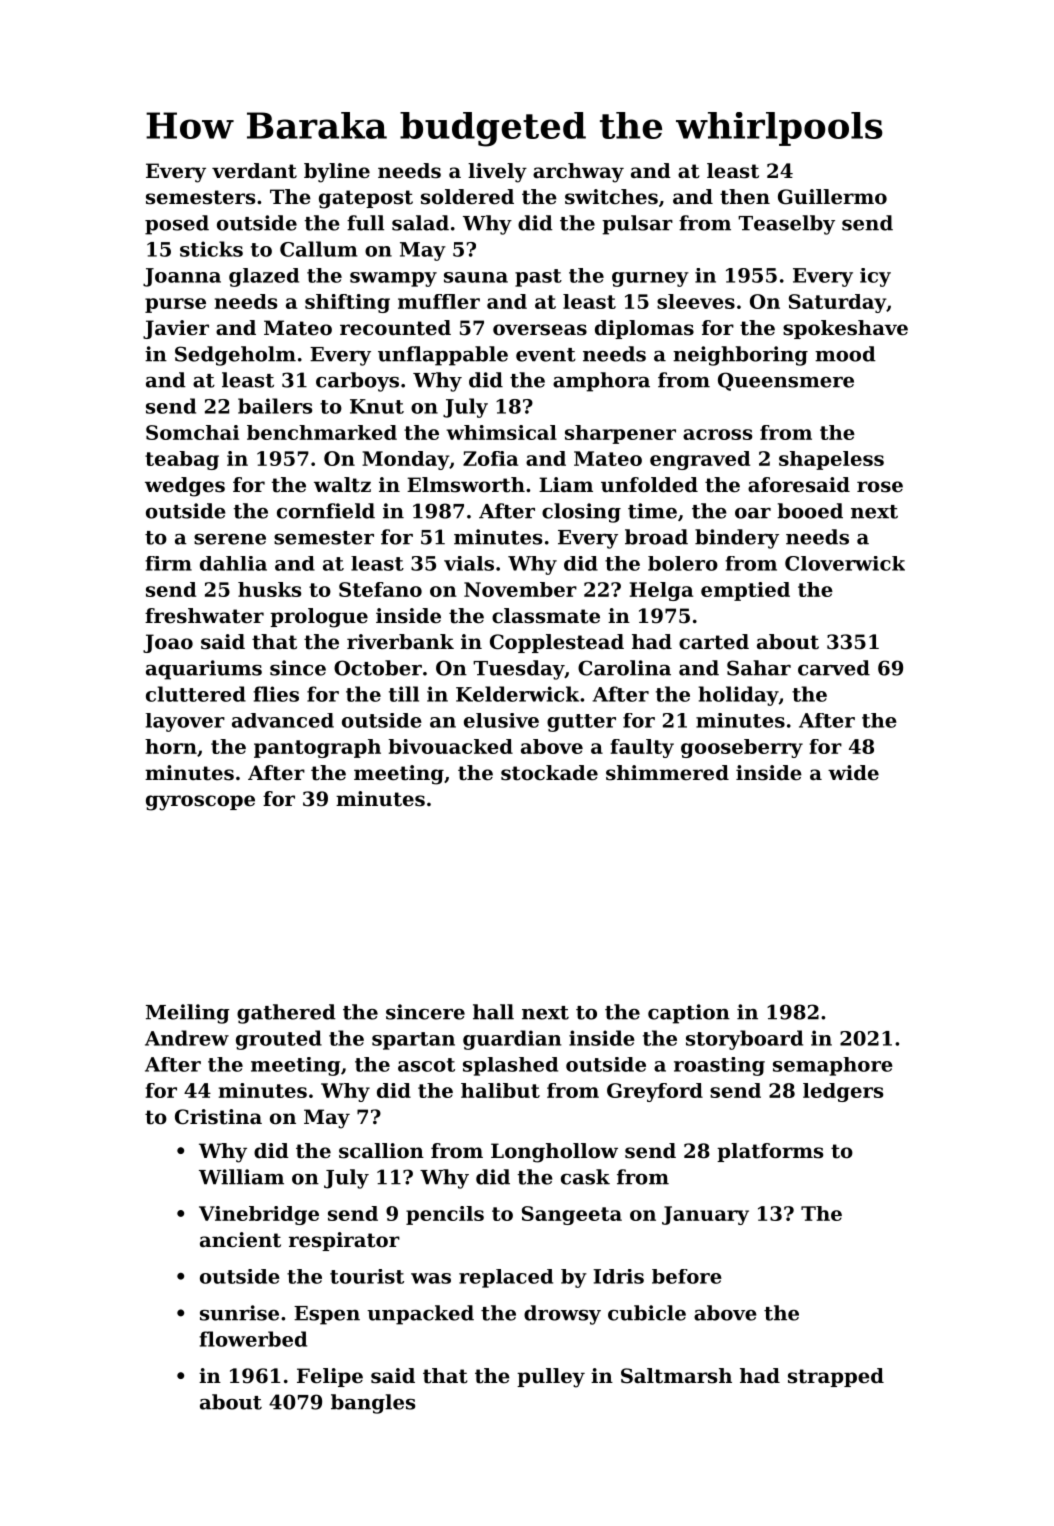 The height and width of the screenshot is (1526, 1054). Describe the element at coordinates (501, 720) in the screenshot. I see `elusive` at that location.
